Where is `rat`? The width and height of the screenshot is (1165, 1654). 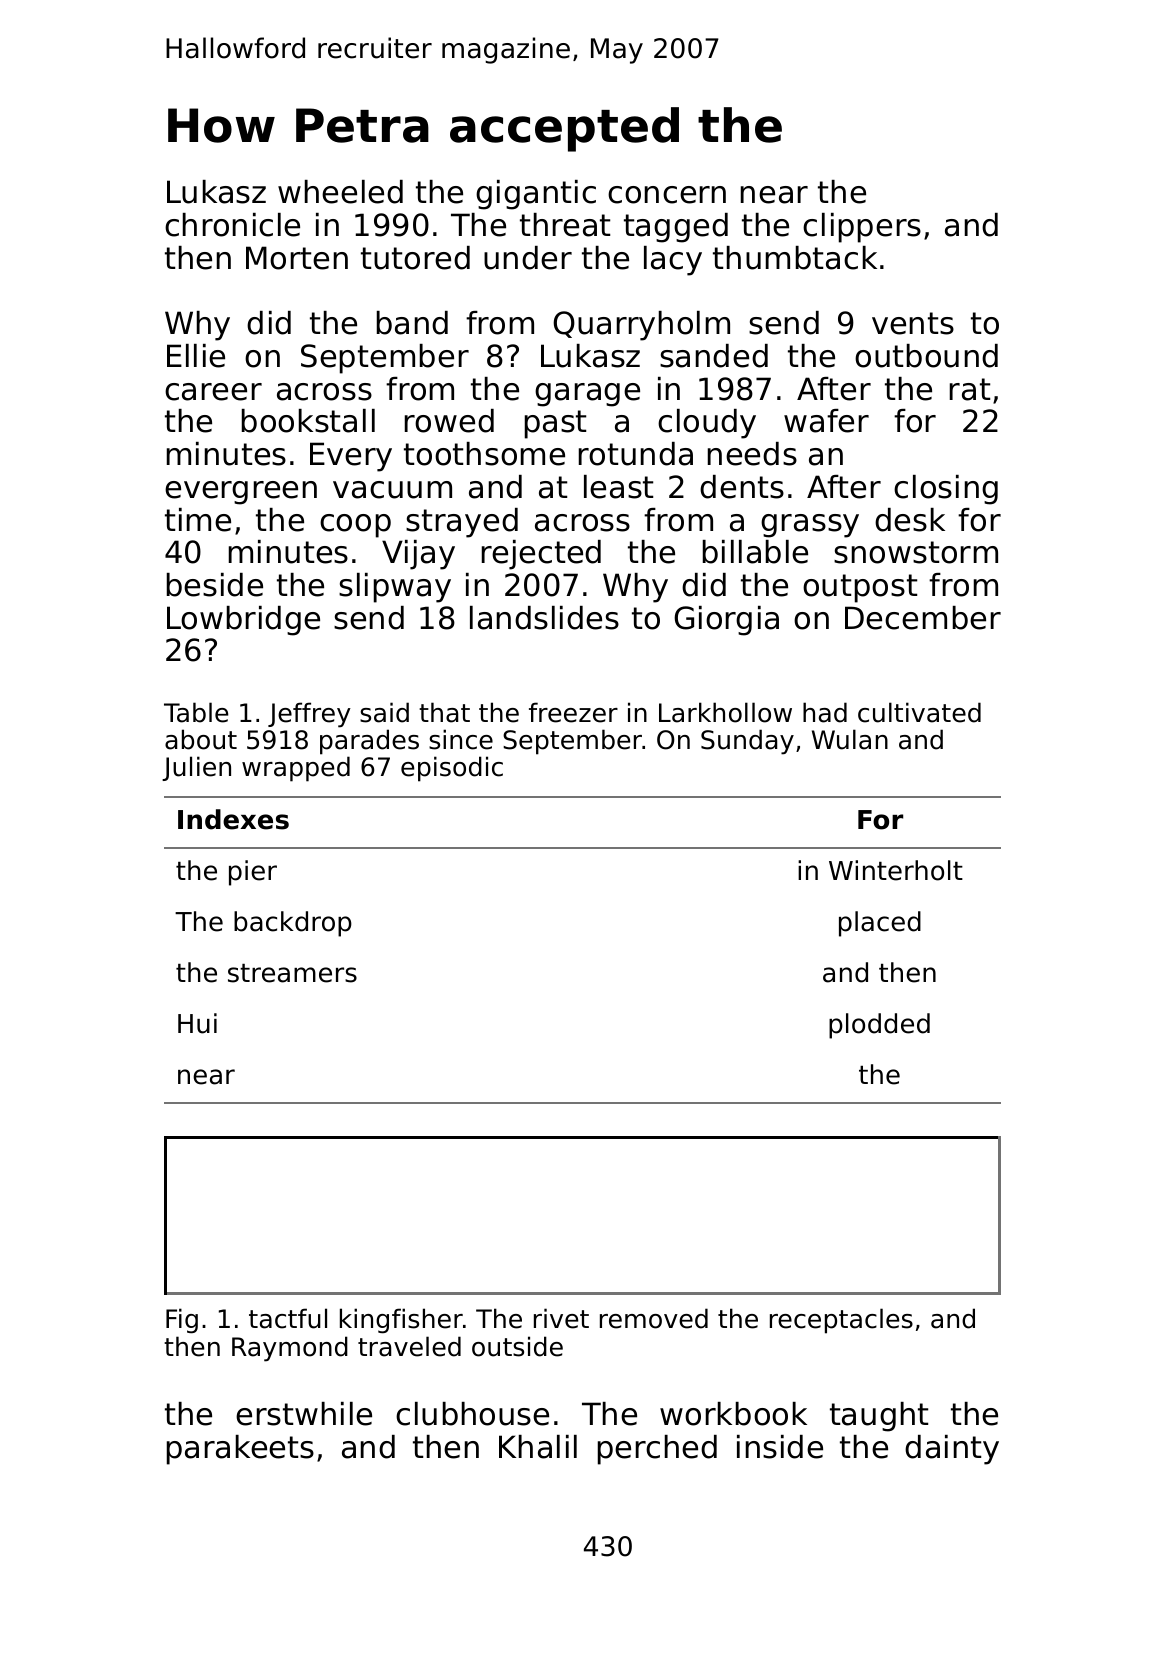 rat is located at coordinates (970, 389).
